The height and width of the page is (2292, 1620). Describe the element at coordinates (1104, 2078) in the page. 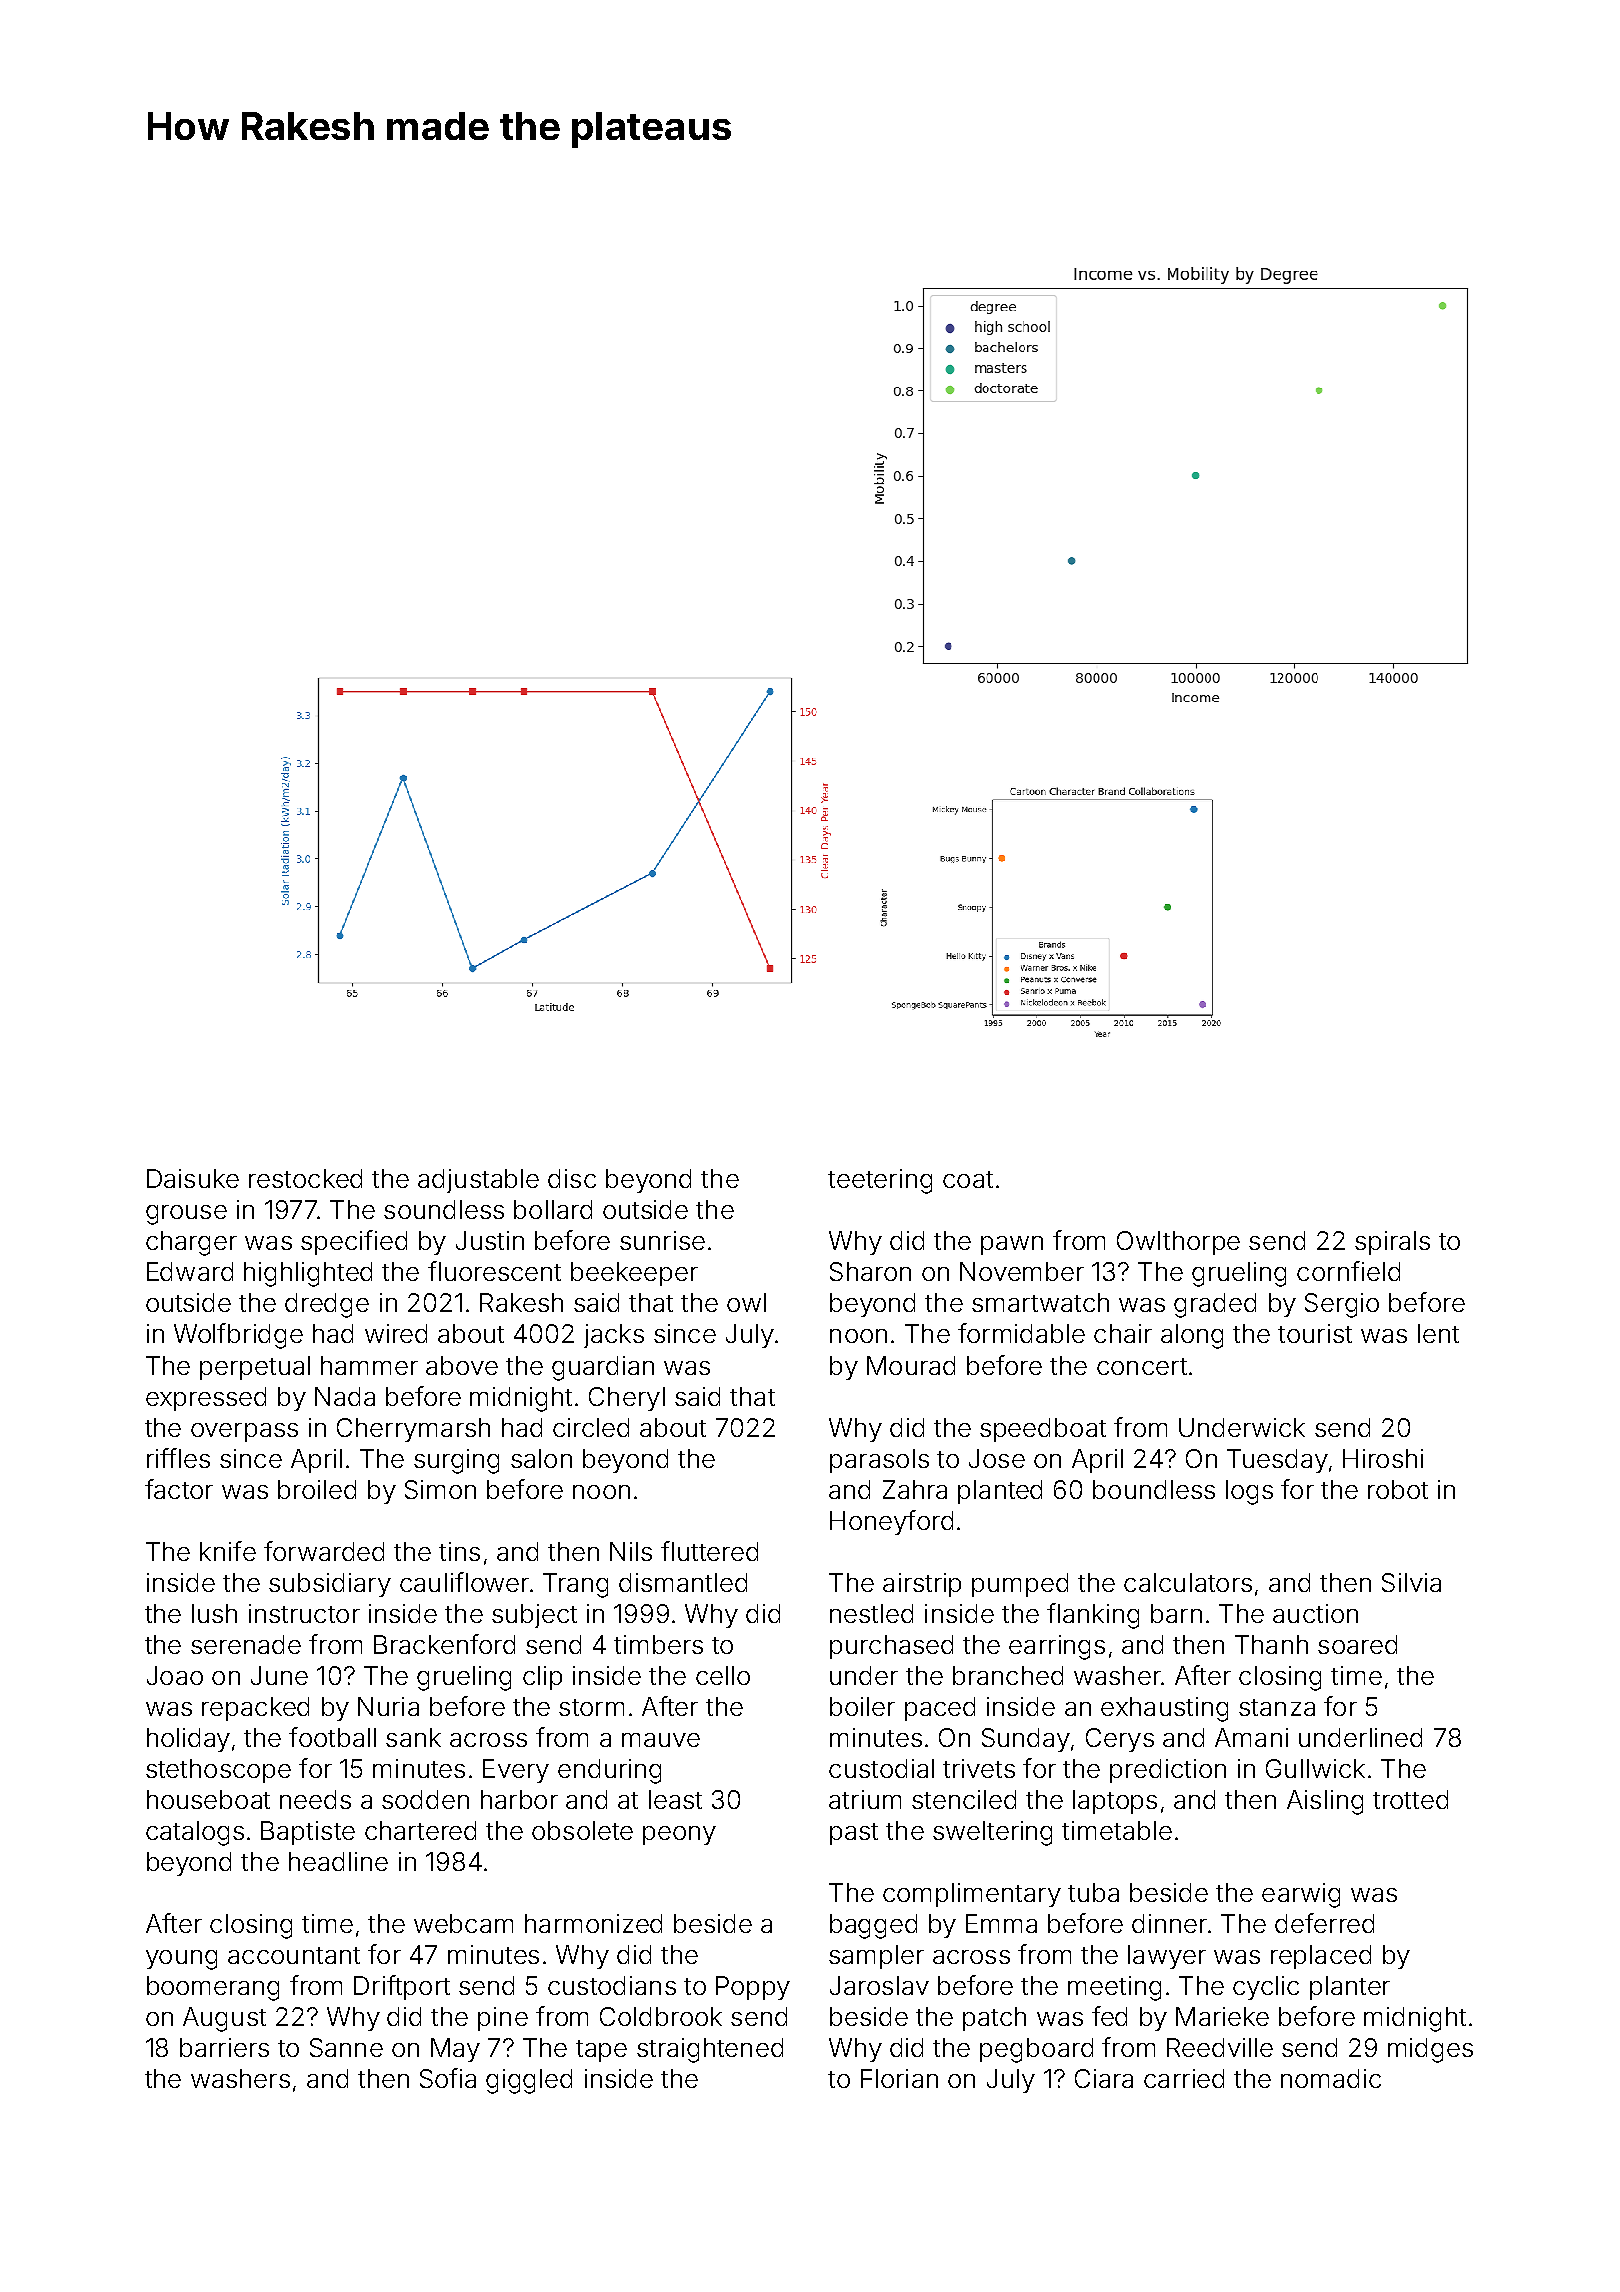

I see `Ciara` at that location.
